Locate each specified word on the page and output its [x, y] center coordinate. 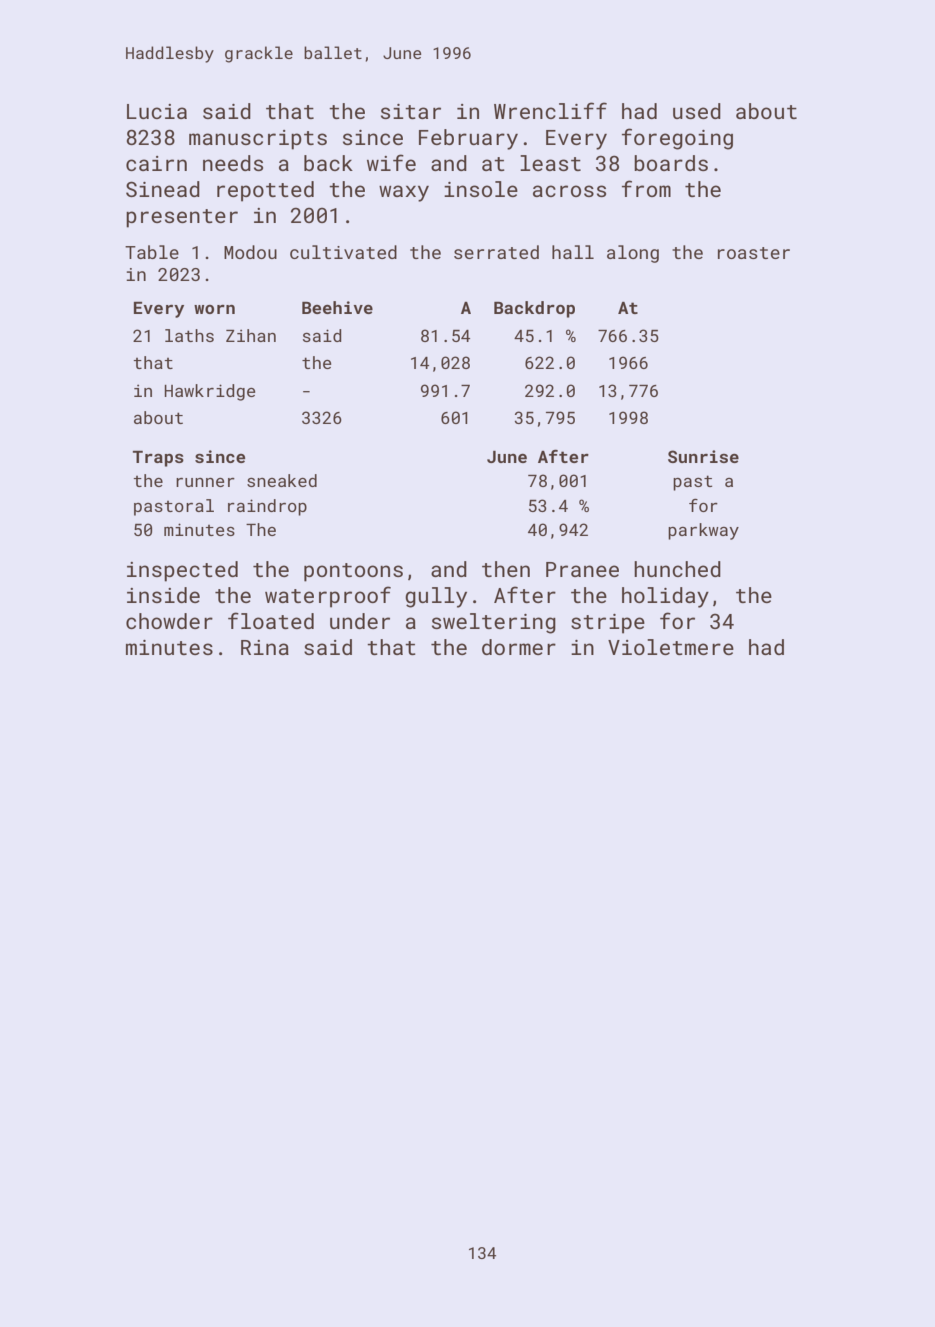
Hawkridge [209, 392]
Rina [265, 647]
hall [573, 252]
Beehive [337, 307]
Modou [250, 252]
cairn [156, 163]
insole [481, 189]
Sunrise [703, 456]
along [633, 254]
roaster [754, 253]
